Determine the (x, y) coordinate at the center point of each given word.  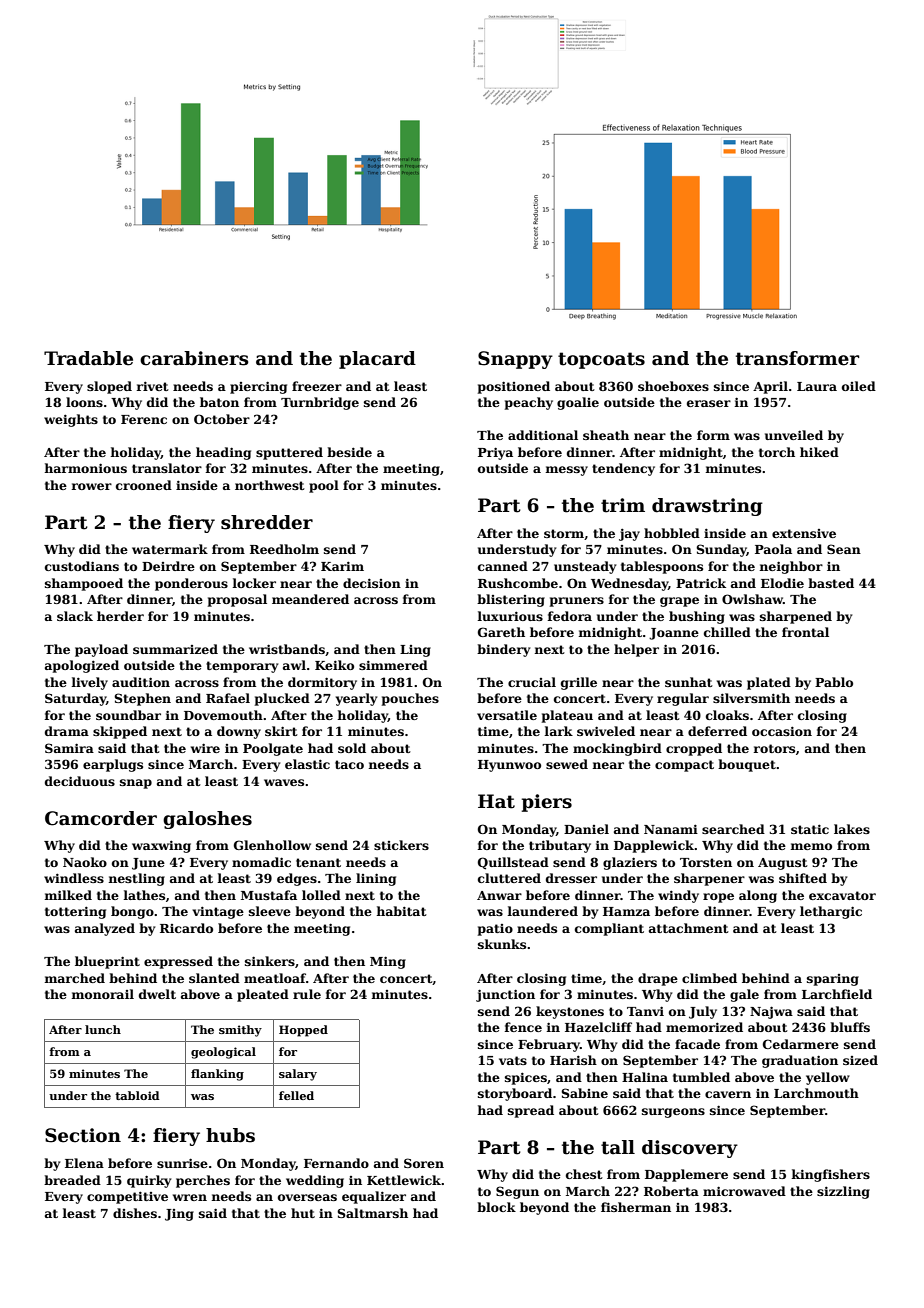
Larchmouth (816, 1093)
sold (352, 748)
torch (777, 452)
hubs (230, 1135)
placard (377, 360)
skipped (120, 732)
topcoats (601, 360)
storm (564, 533)
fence (523, 1027)
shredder (267, 522)
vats (513, 1060)
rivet (152, 386)
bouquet (747, 765)
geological (223, 1053)
